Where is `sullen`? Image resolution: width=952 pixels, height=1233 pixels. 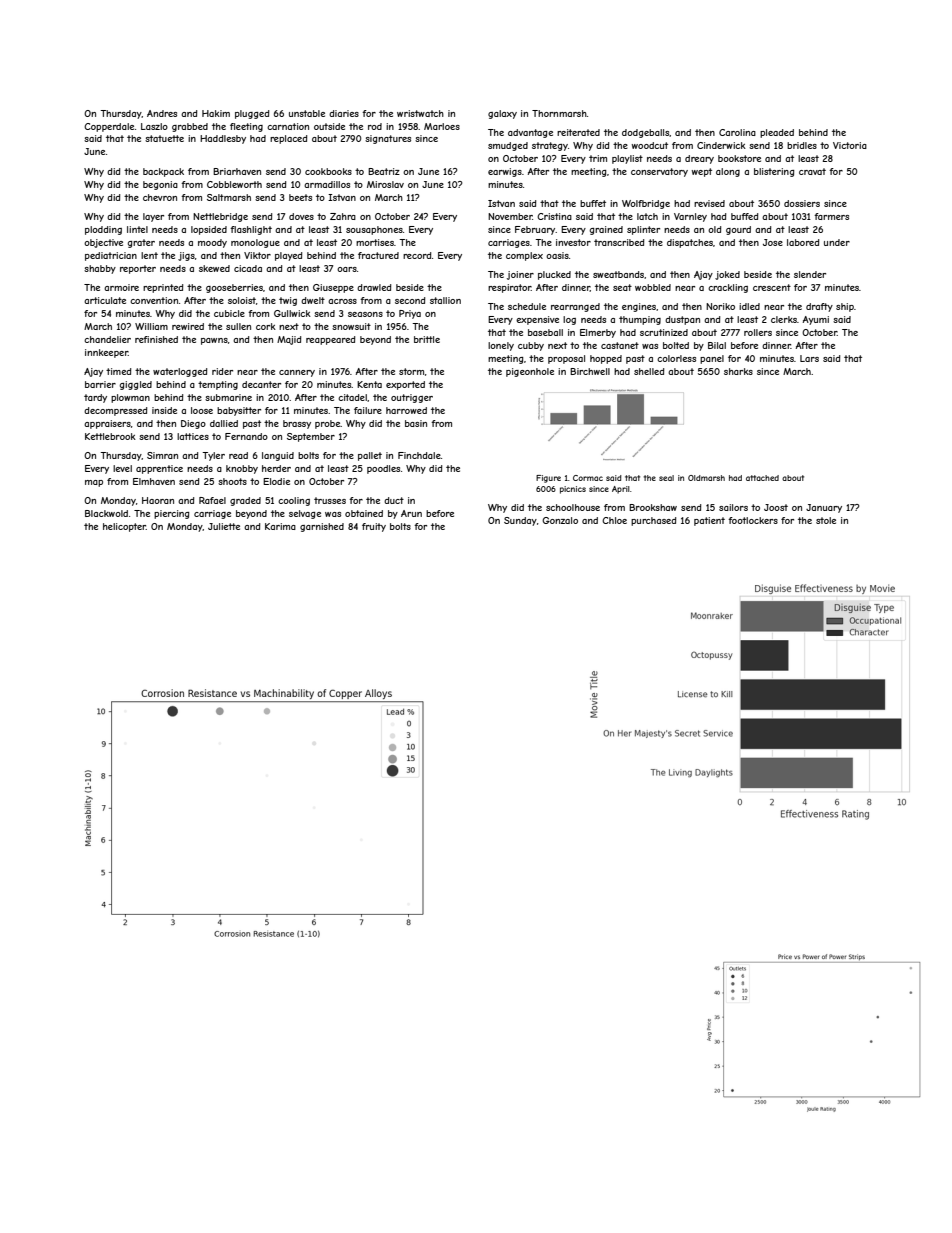 sullen is located at coordinates (238, 326).
